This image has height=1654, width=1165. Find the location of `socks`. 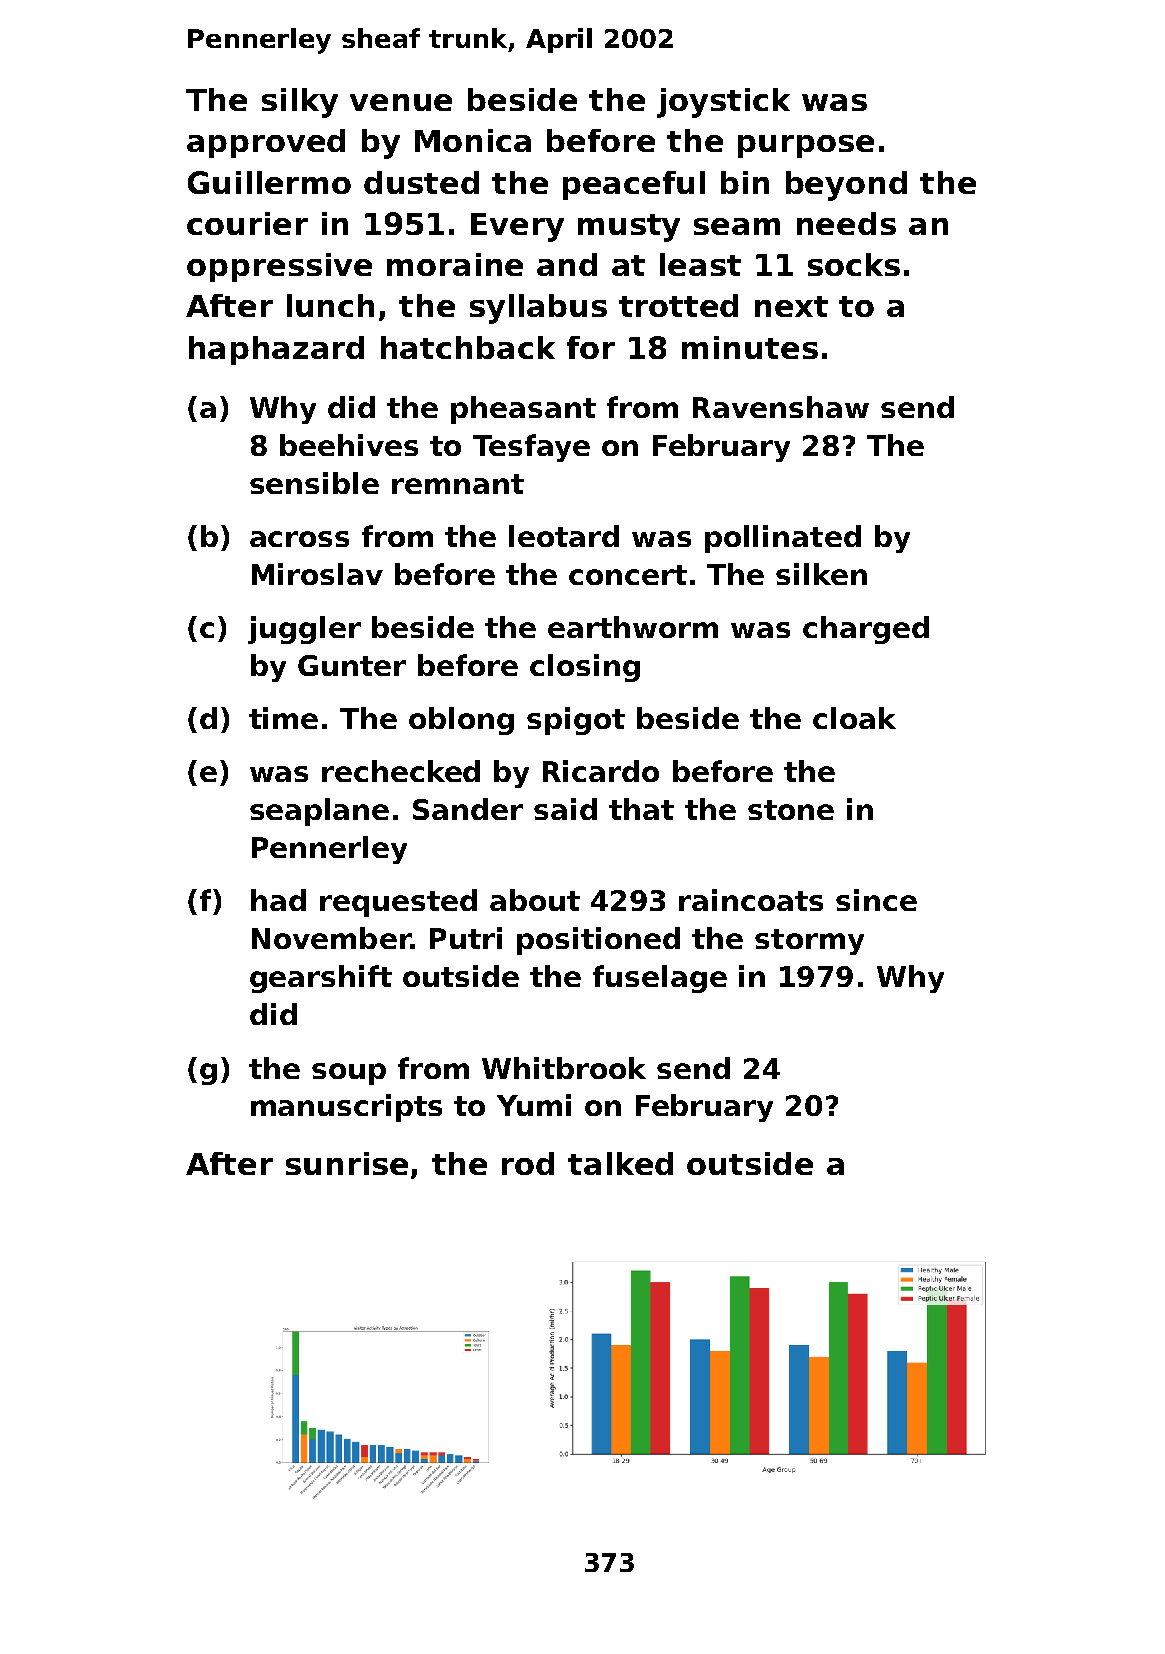

socks is located at coordinates (854, 264).
